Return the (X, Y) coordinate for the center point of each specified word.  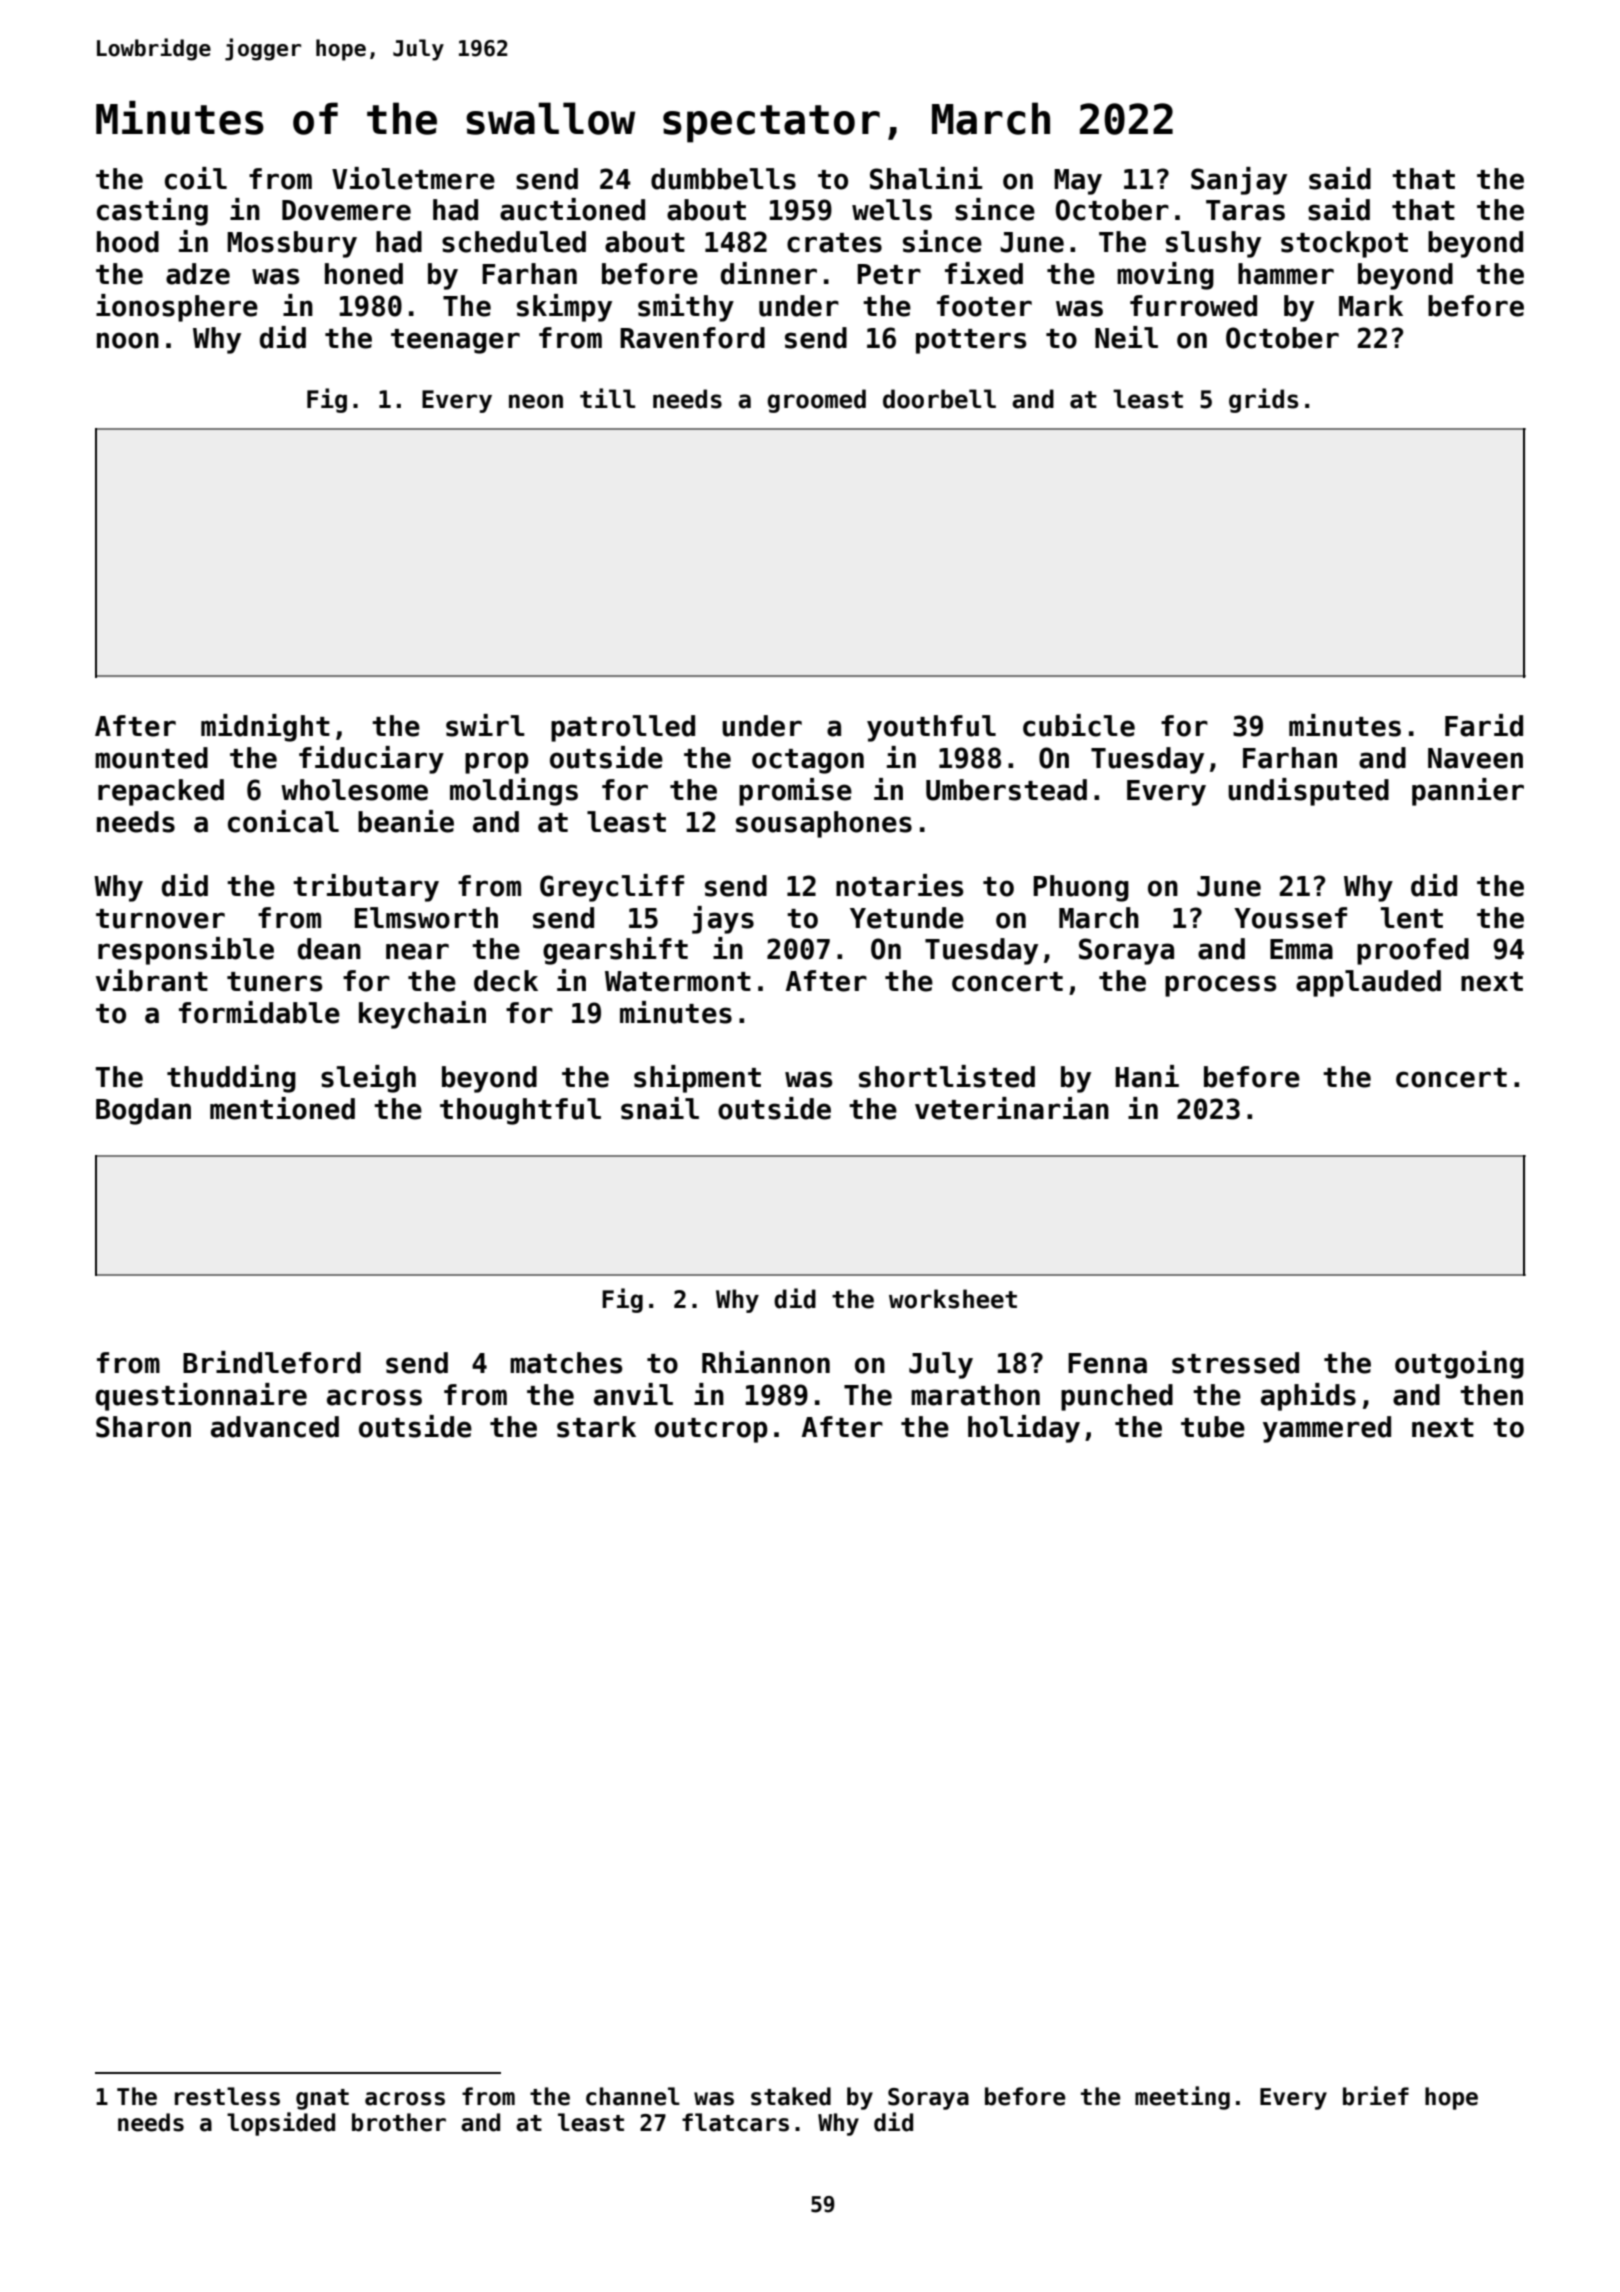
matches (566, 1363)
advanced (275, 1427)
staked (791, 2096)
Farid (1484, 725)
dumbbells (723, 179)
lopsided (281, 2124)
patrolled (623, 728)
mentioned (282, 1108)
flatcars (735, 2122)
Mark (1371, 306)
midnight (265, 728)
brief (1376, 2096)
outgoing (1459, 1365)
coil (196, 178)
